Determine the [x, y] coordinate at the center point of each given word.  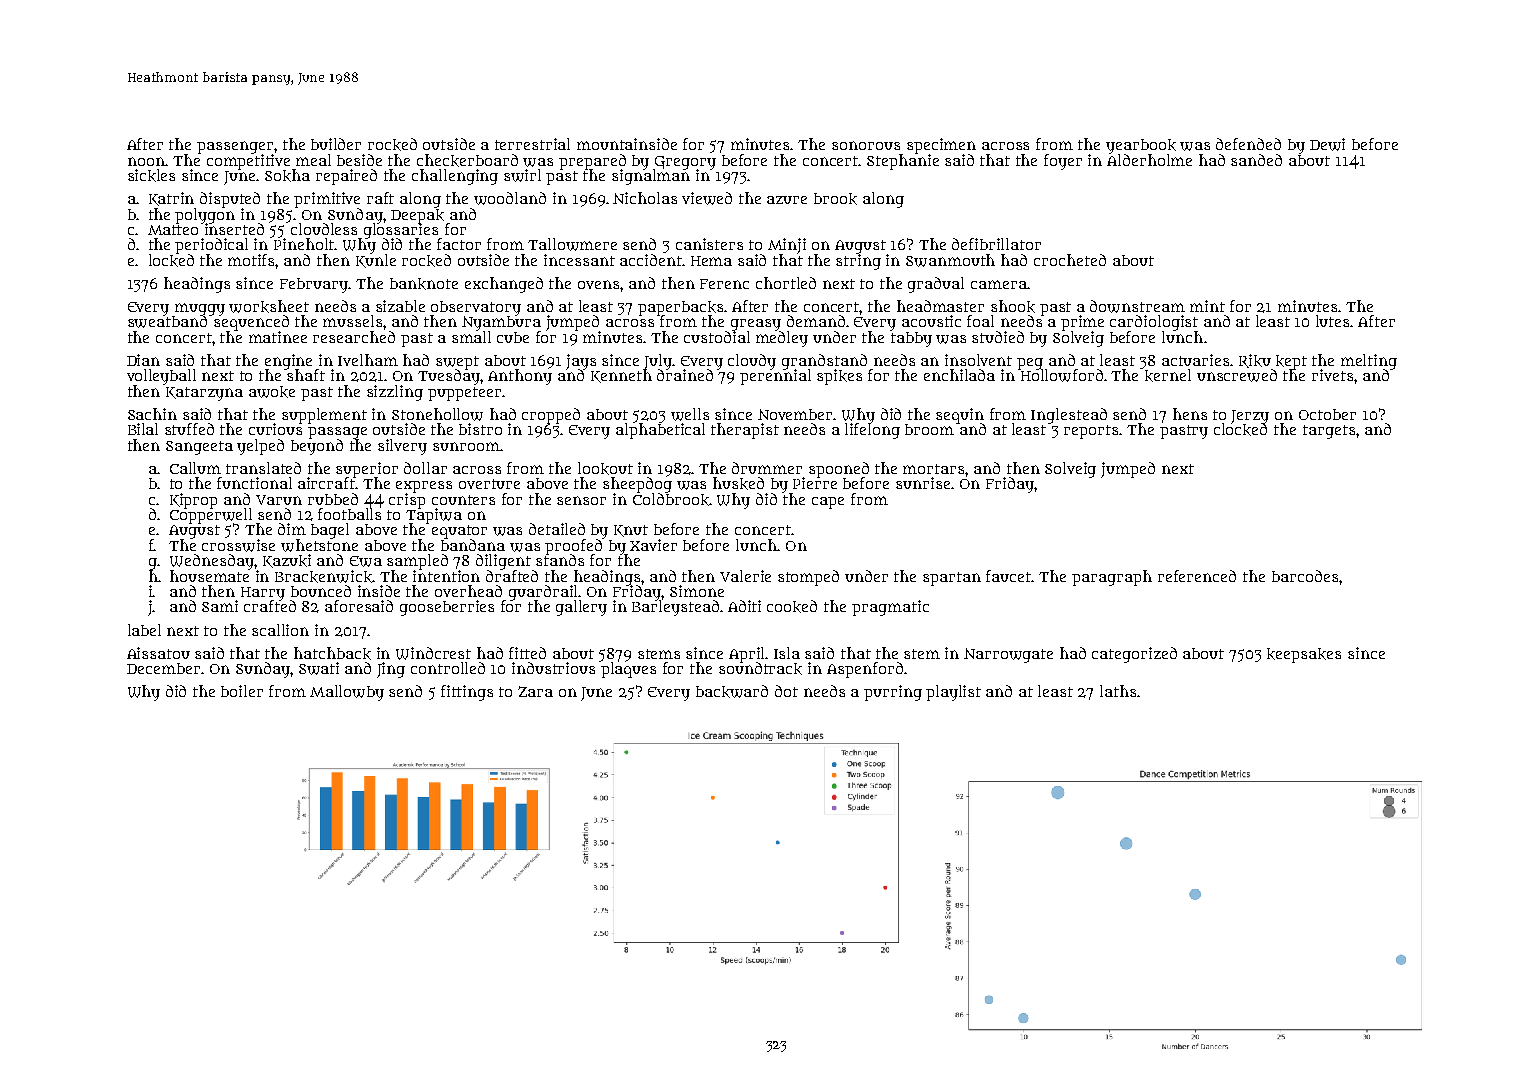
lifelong [872, 431]
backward [732, 691]
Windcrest [433, 653]
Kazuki [287, 561]
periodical [211, 246]
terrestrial [532, 144]
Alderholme [1149, 160]
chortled [786, 283]
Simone [697, 591]
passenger [236, 147]
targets [1329, 432]
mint [1207, 306]
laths [1118, 691]
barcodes [1305, 576]
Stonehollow [437, 414]
